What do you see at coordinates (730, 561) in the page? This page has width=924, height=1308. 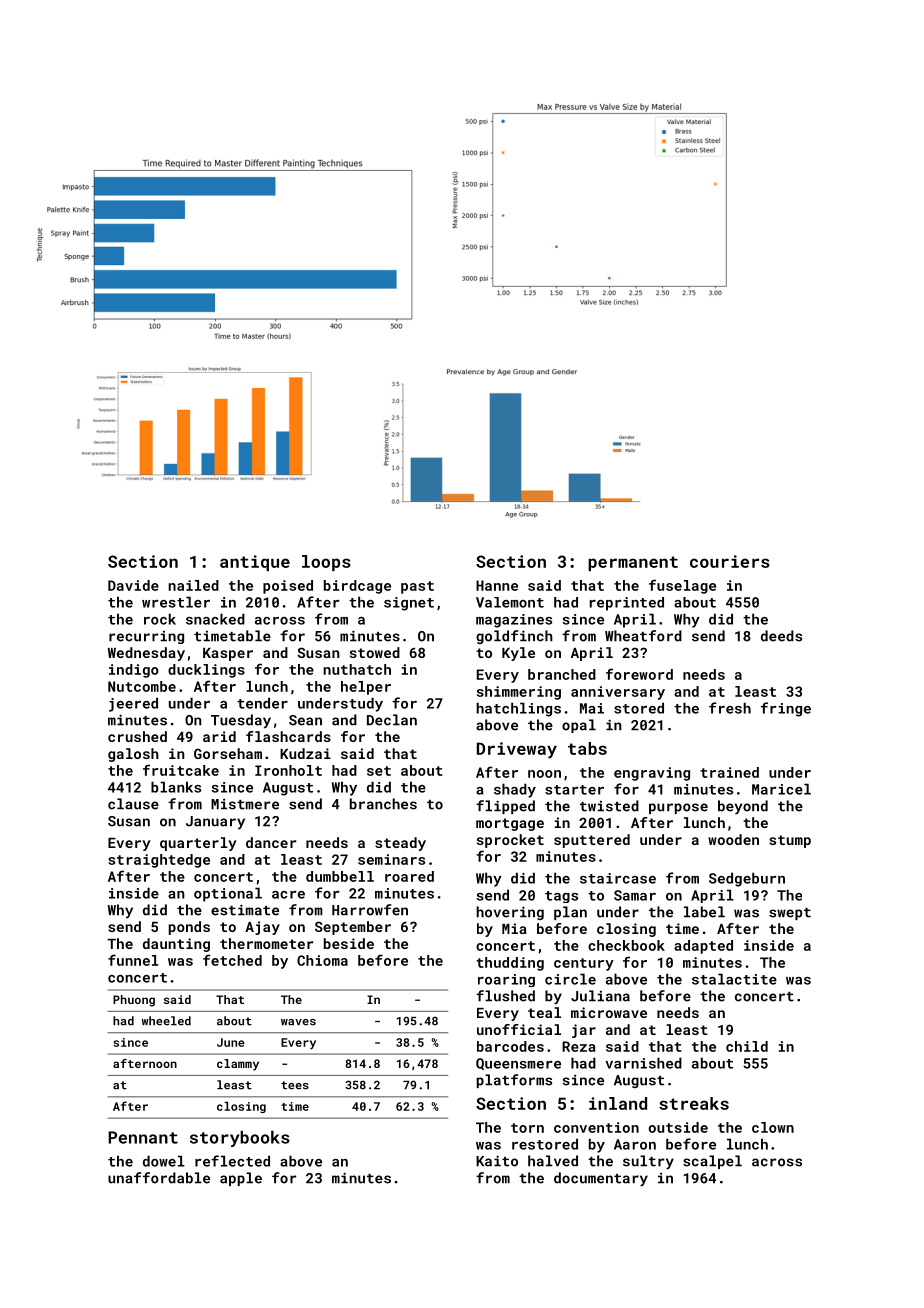 I see `couriers` at bounding box center [730, 561].
